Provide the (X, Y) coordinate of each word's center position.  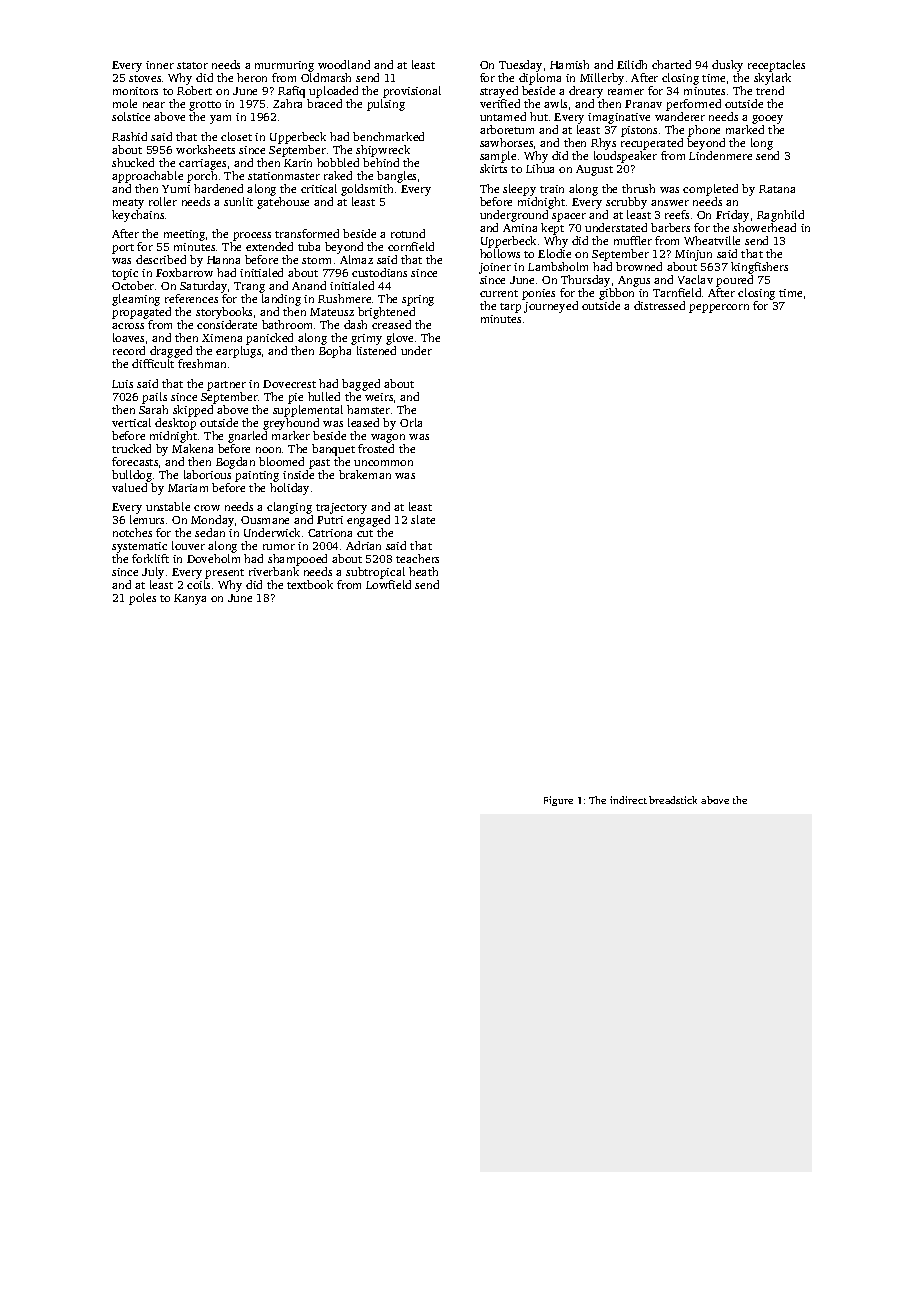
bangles (396, 177)
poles (142, 599)
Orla (411, 422)
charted (671, 64)
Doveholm (213, 558)
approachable (147, 177)
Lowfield (388, 584)
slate (423, 519)
